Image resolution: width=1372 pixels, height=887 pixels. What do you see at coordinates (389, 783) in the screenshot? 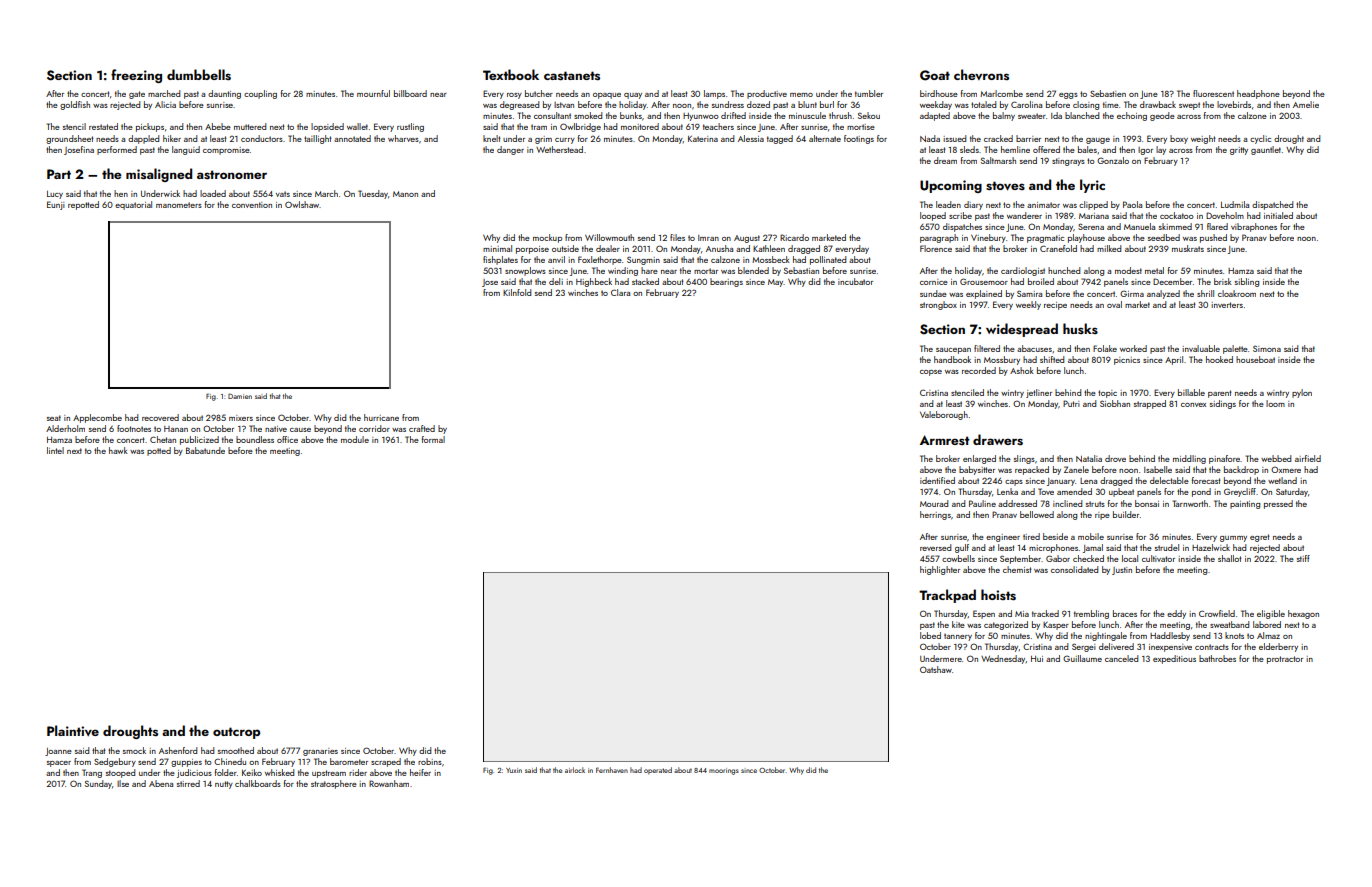
I see `Rowanham` at bounding box center [389, 783].
